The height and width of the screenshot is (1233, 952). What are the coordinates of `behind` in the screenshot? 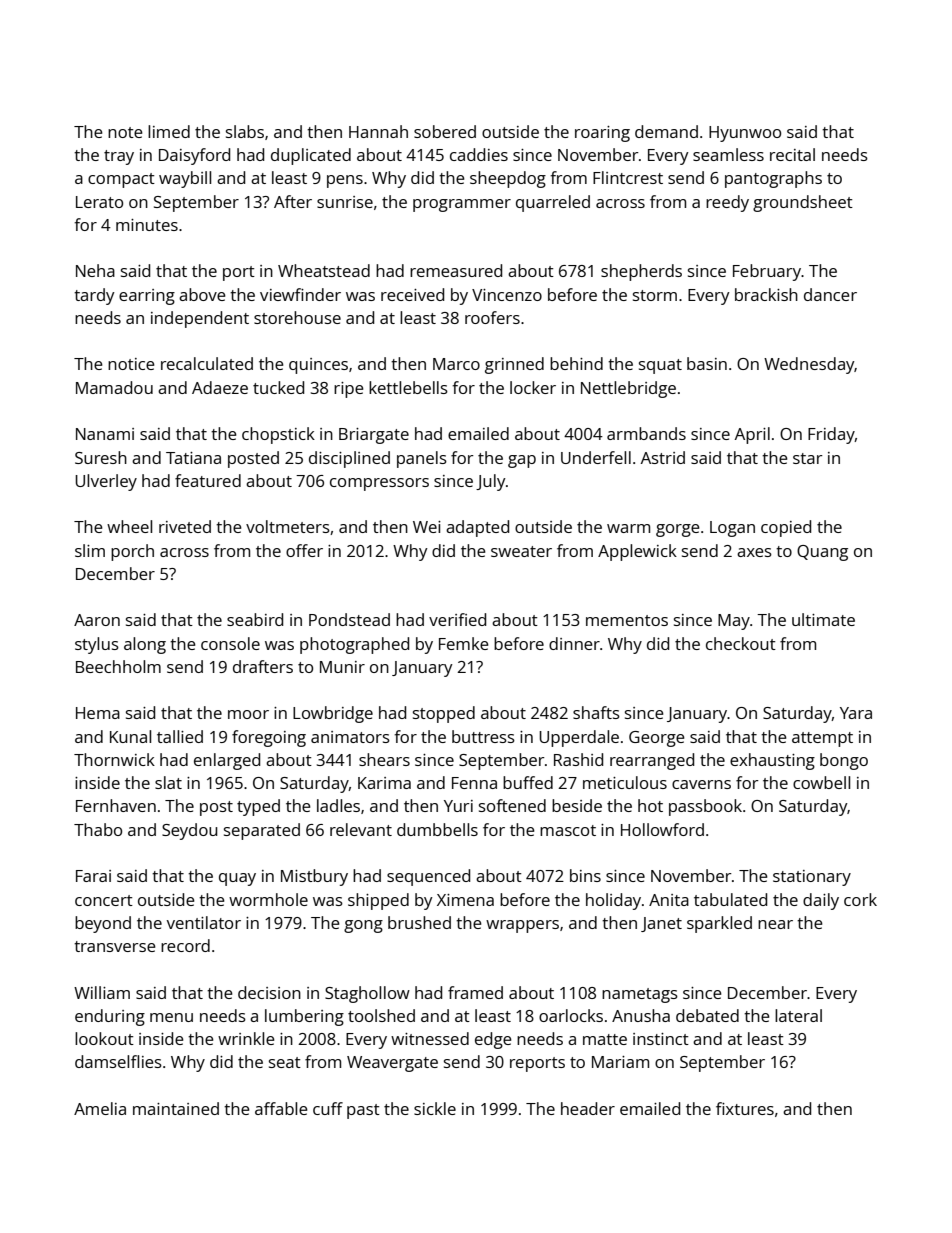 It's located at (576, 363).
